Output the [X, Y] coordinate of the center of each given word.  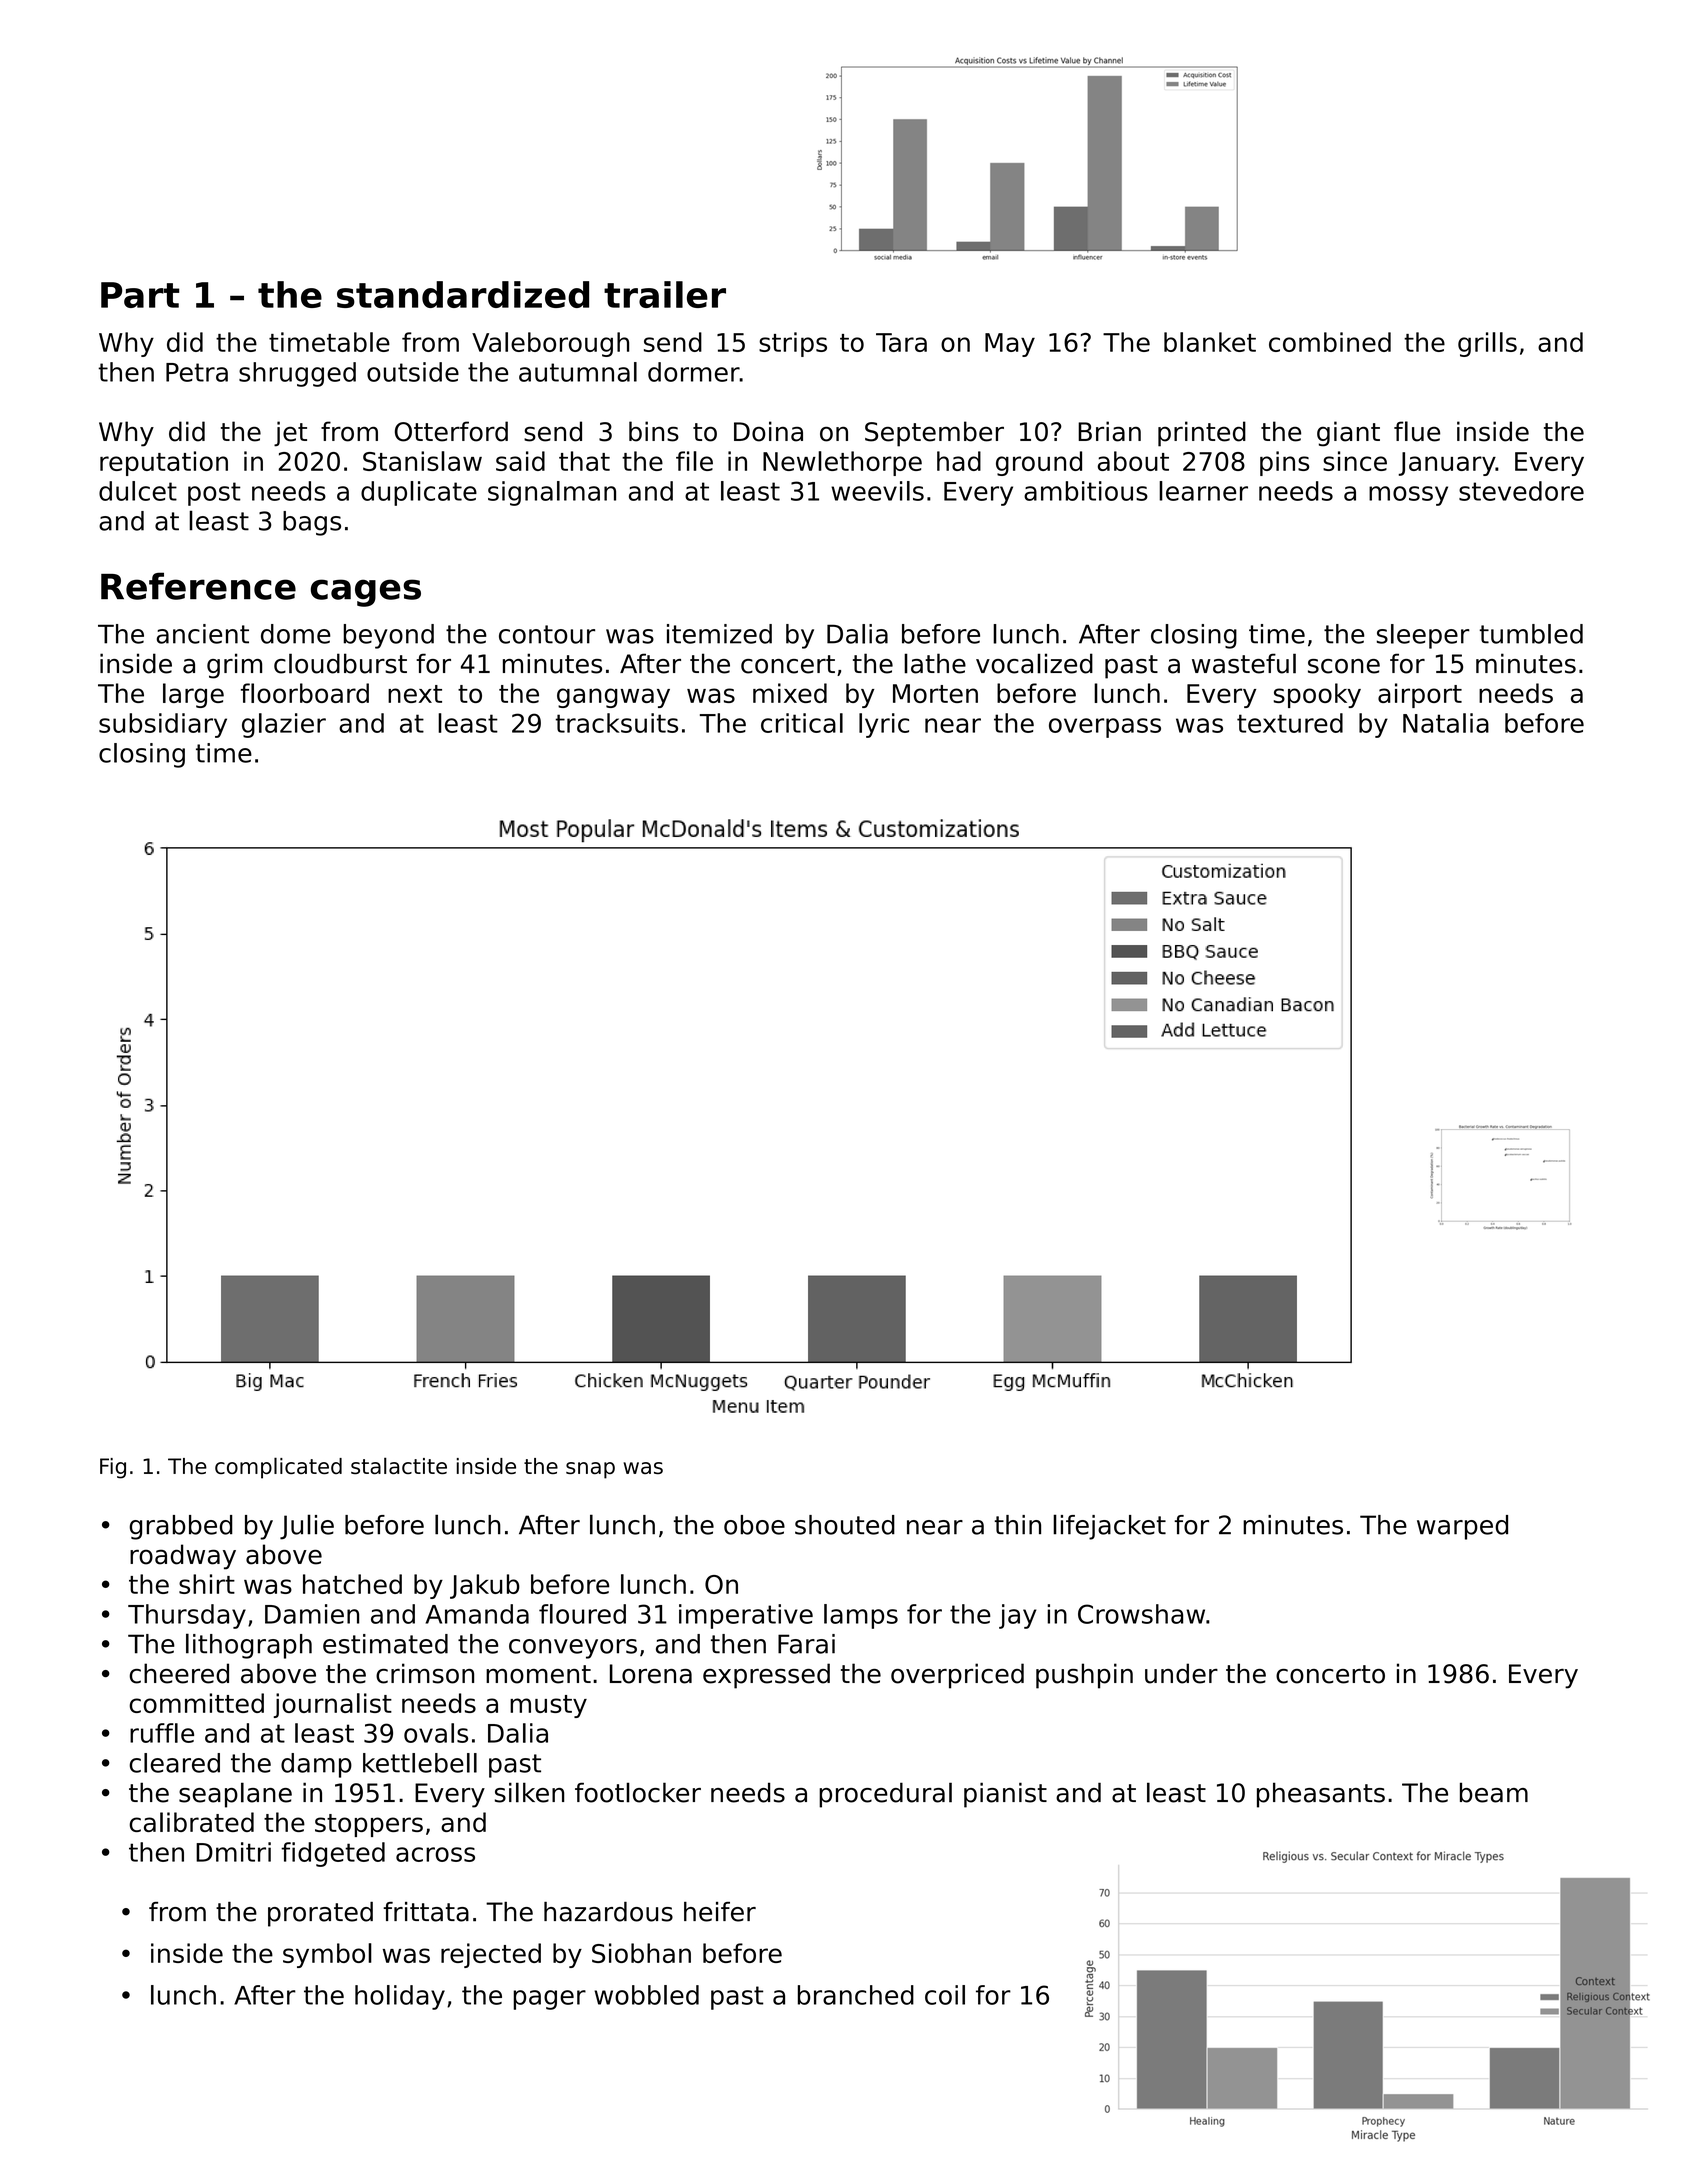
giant [1348, 434]
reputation [164, 463]
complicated [278, 1468]
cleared [174, 1763]
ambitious [1086, 491]
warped [1462, 1527]
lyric [884, 725]
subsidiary [163, 725]
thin [1017, 1525]
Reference [198, 586]
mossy [1408, 496]
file [694, 461]
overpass [1105, 728]
